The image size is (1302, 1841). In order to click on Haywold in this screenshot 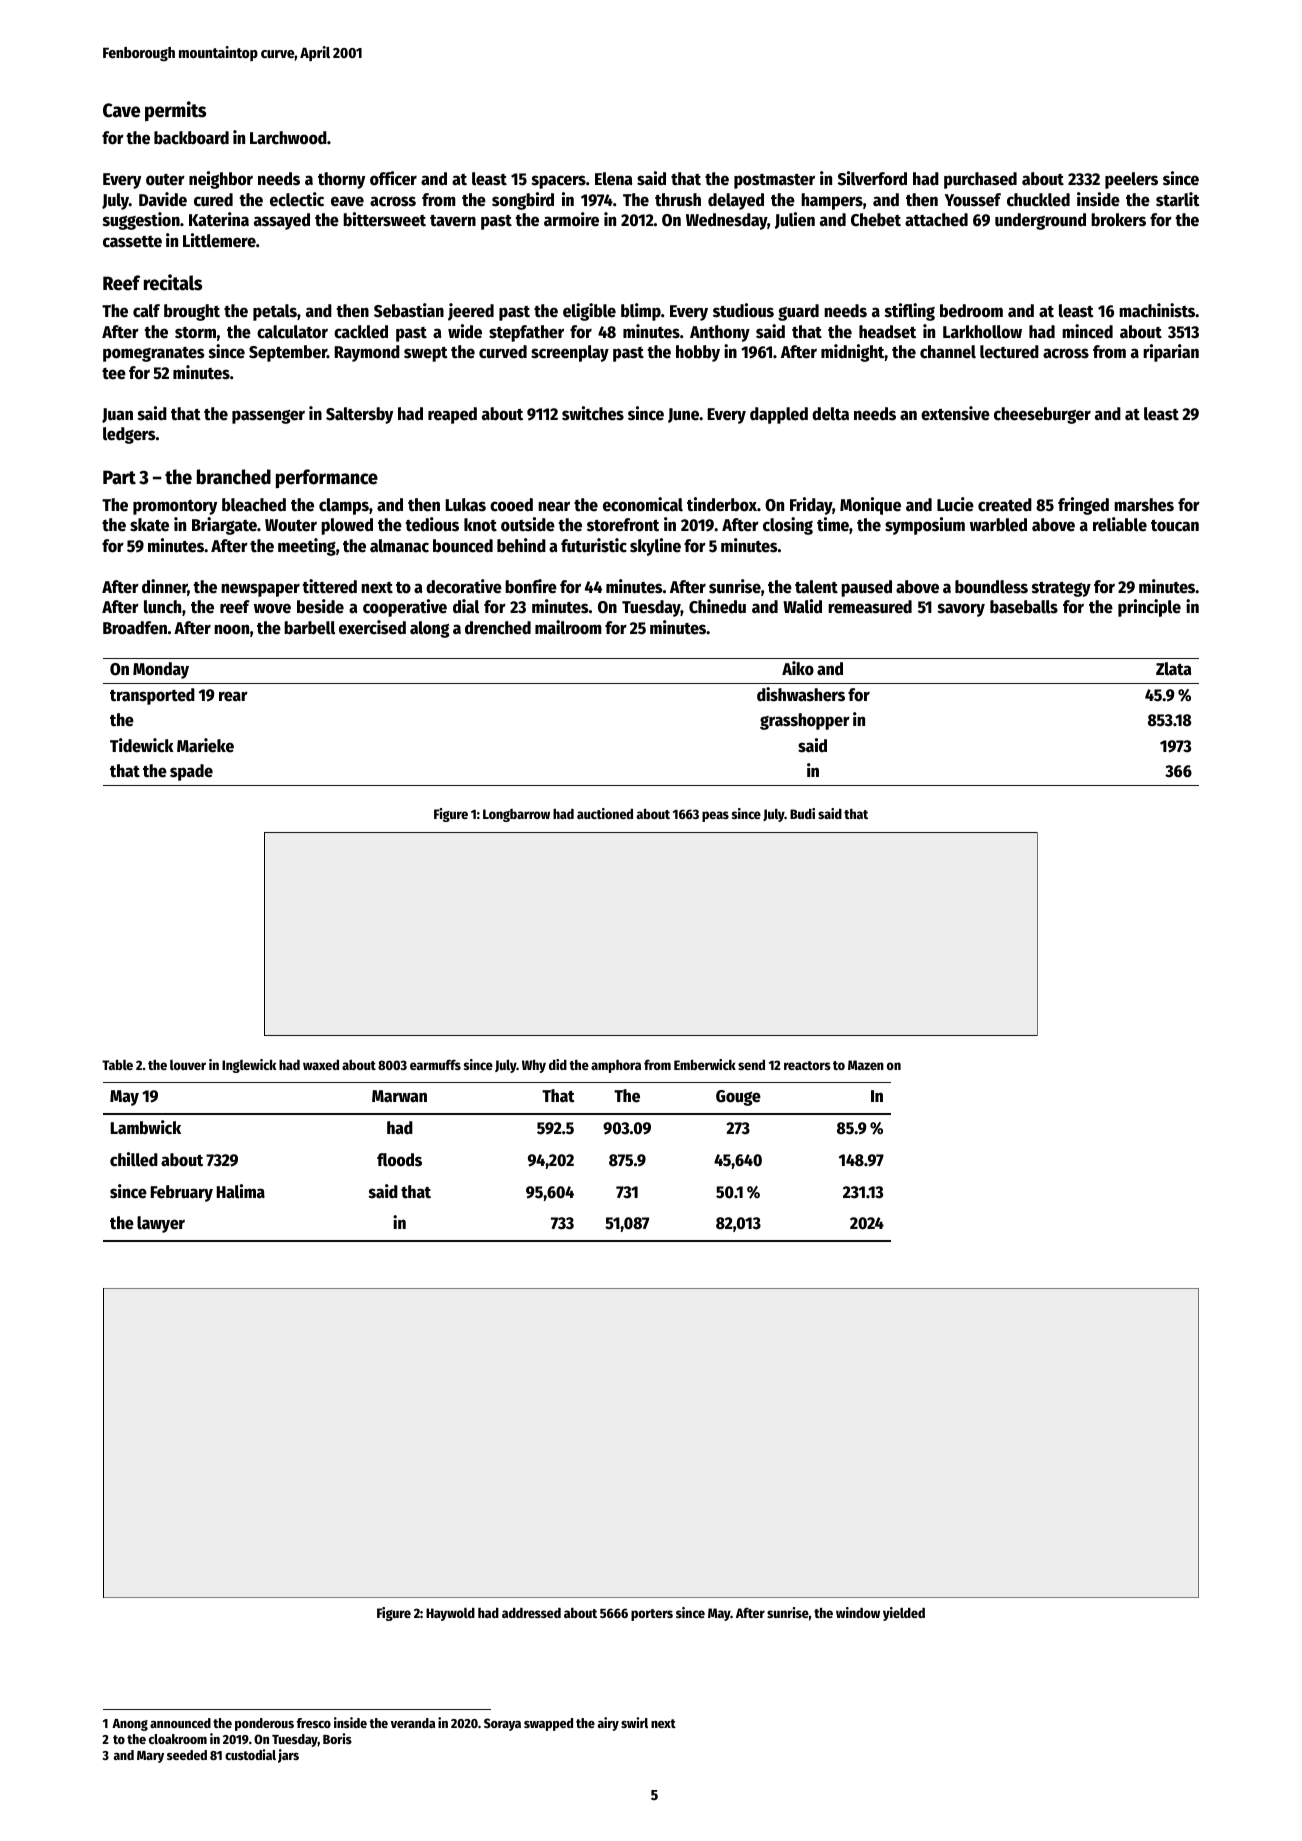, I will do `click(450, 1614)`.
